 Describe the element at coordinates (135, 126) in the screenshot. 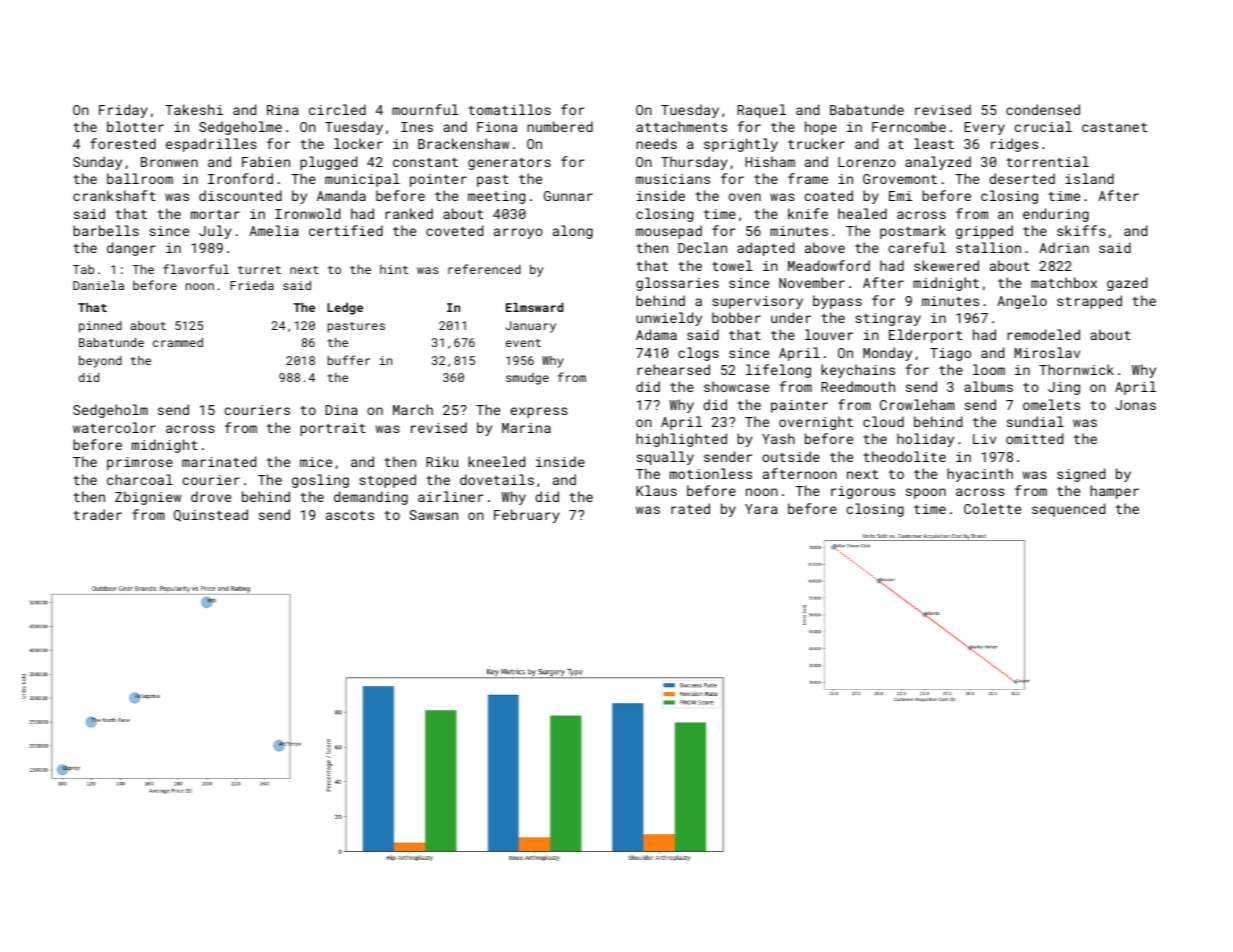

I see `blotter` at that location.
